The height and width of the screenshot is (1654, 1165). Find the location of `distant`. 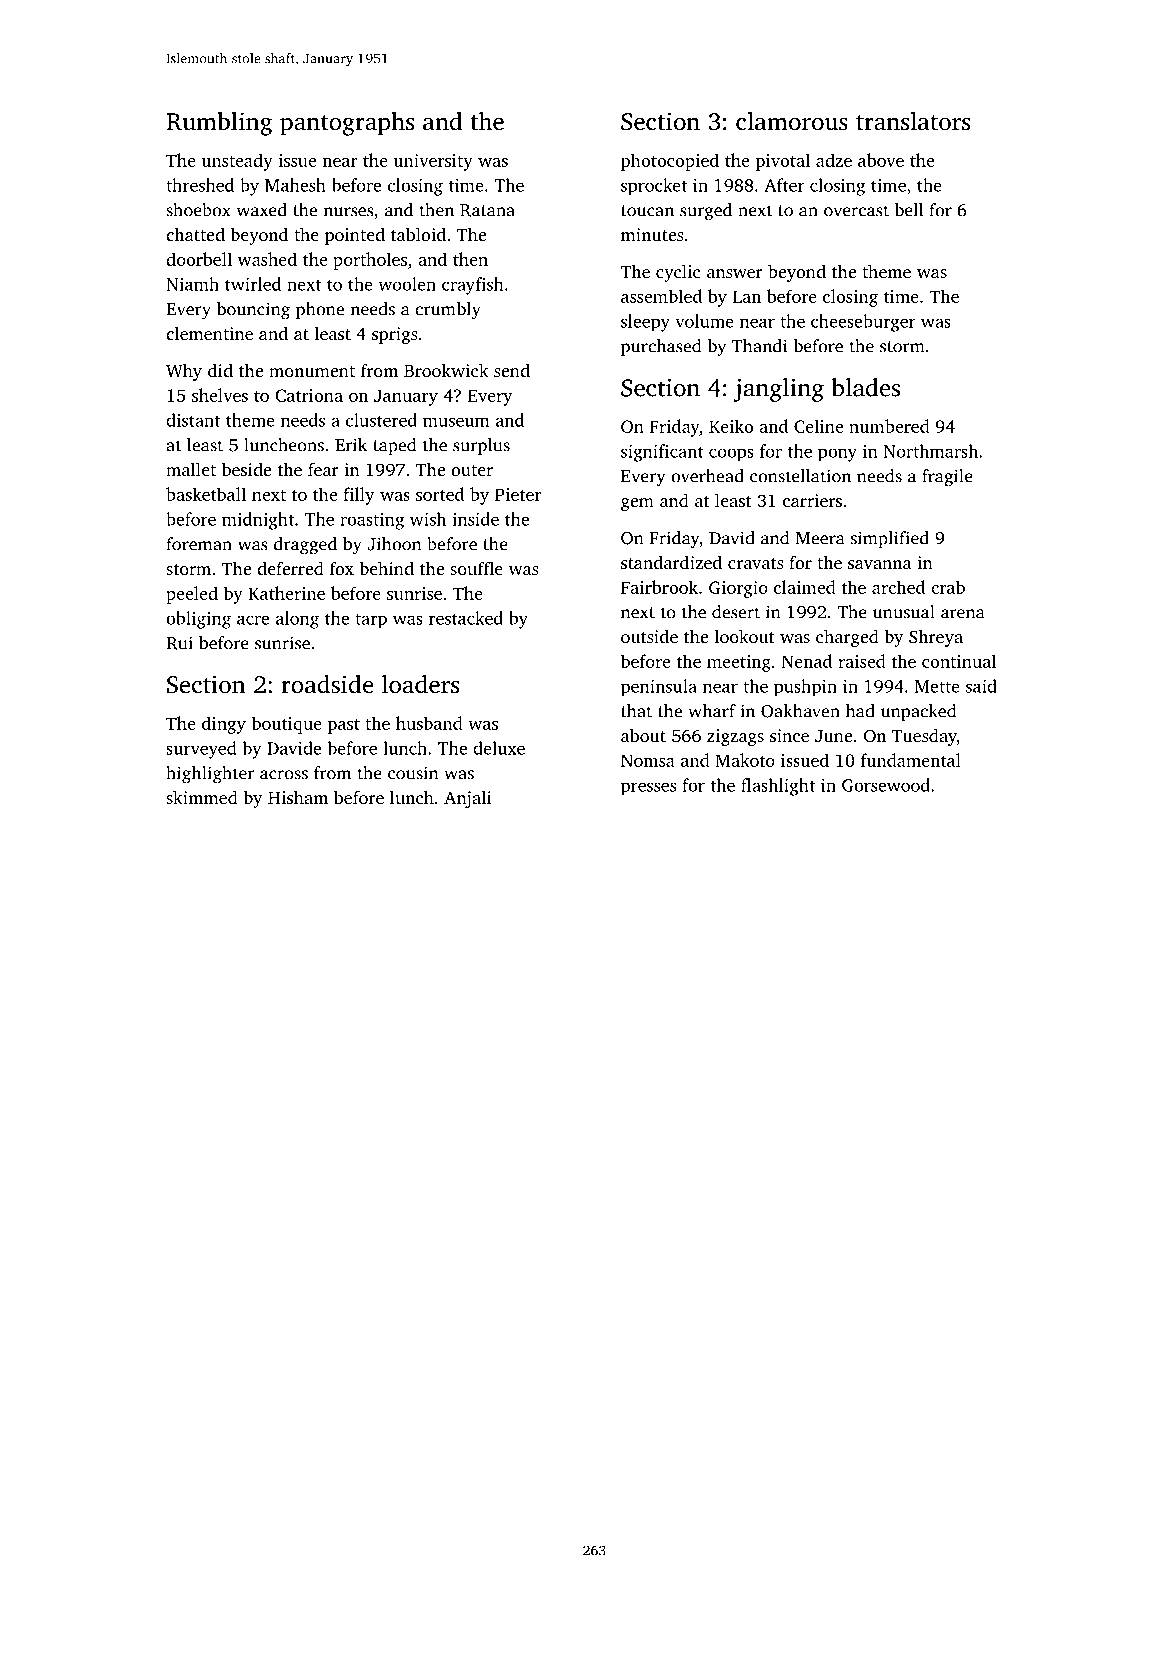

distant is located at coordinates (193, 420).
